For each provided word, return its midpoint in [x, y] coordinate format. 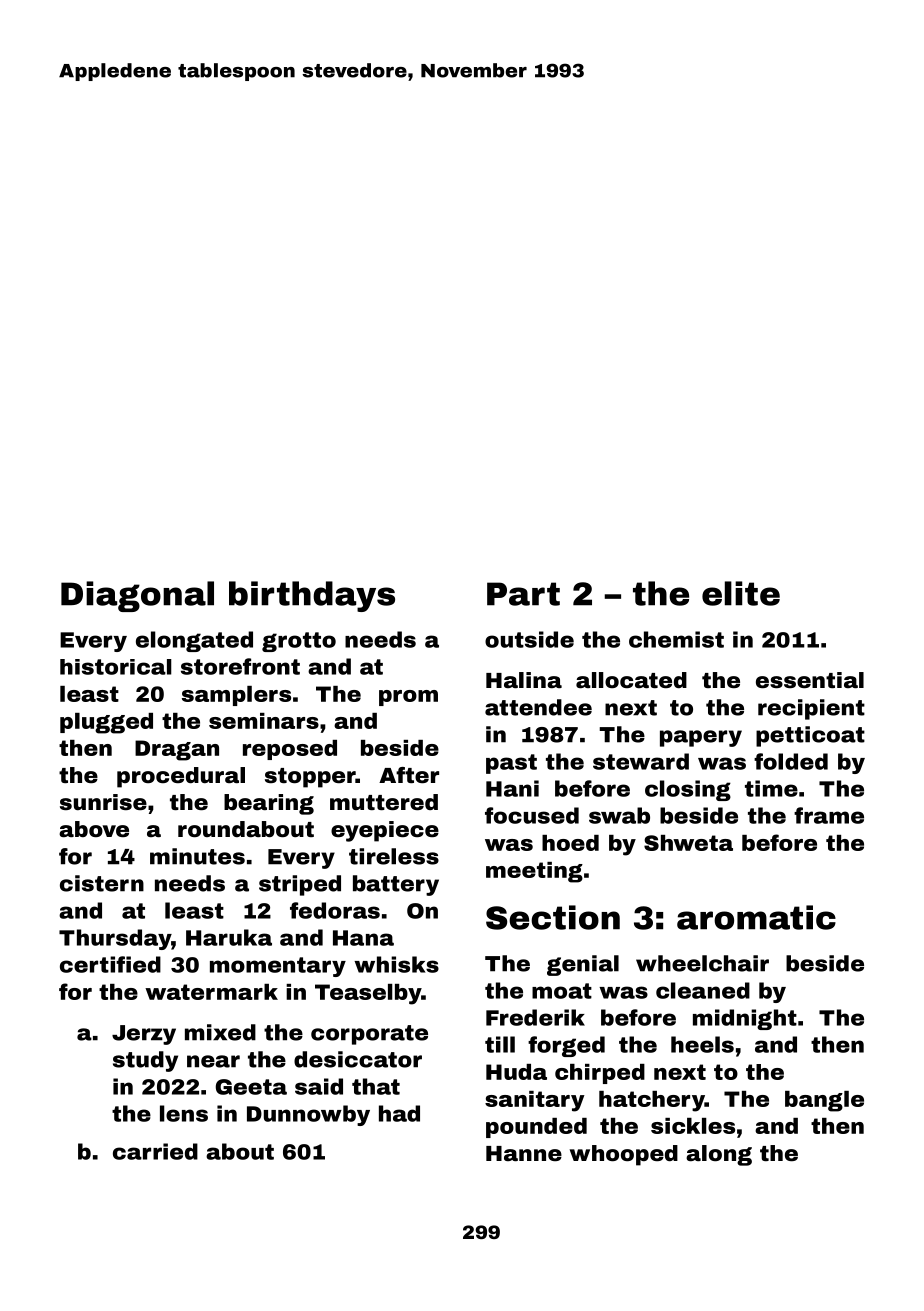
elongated [194, 641]
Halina [524, 680]
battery [396, 885]
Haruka [229, 937]
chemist [676, 639]
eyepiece [385, 831]
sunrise [103, 802]
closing [688, 790]
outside [529, 639]
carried [155, 1151]
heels [702, 1044]
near [213, 1061]
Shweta [688, 843]
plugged [106, 723]
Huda [516, 1072]
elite [741, 593]
